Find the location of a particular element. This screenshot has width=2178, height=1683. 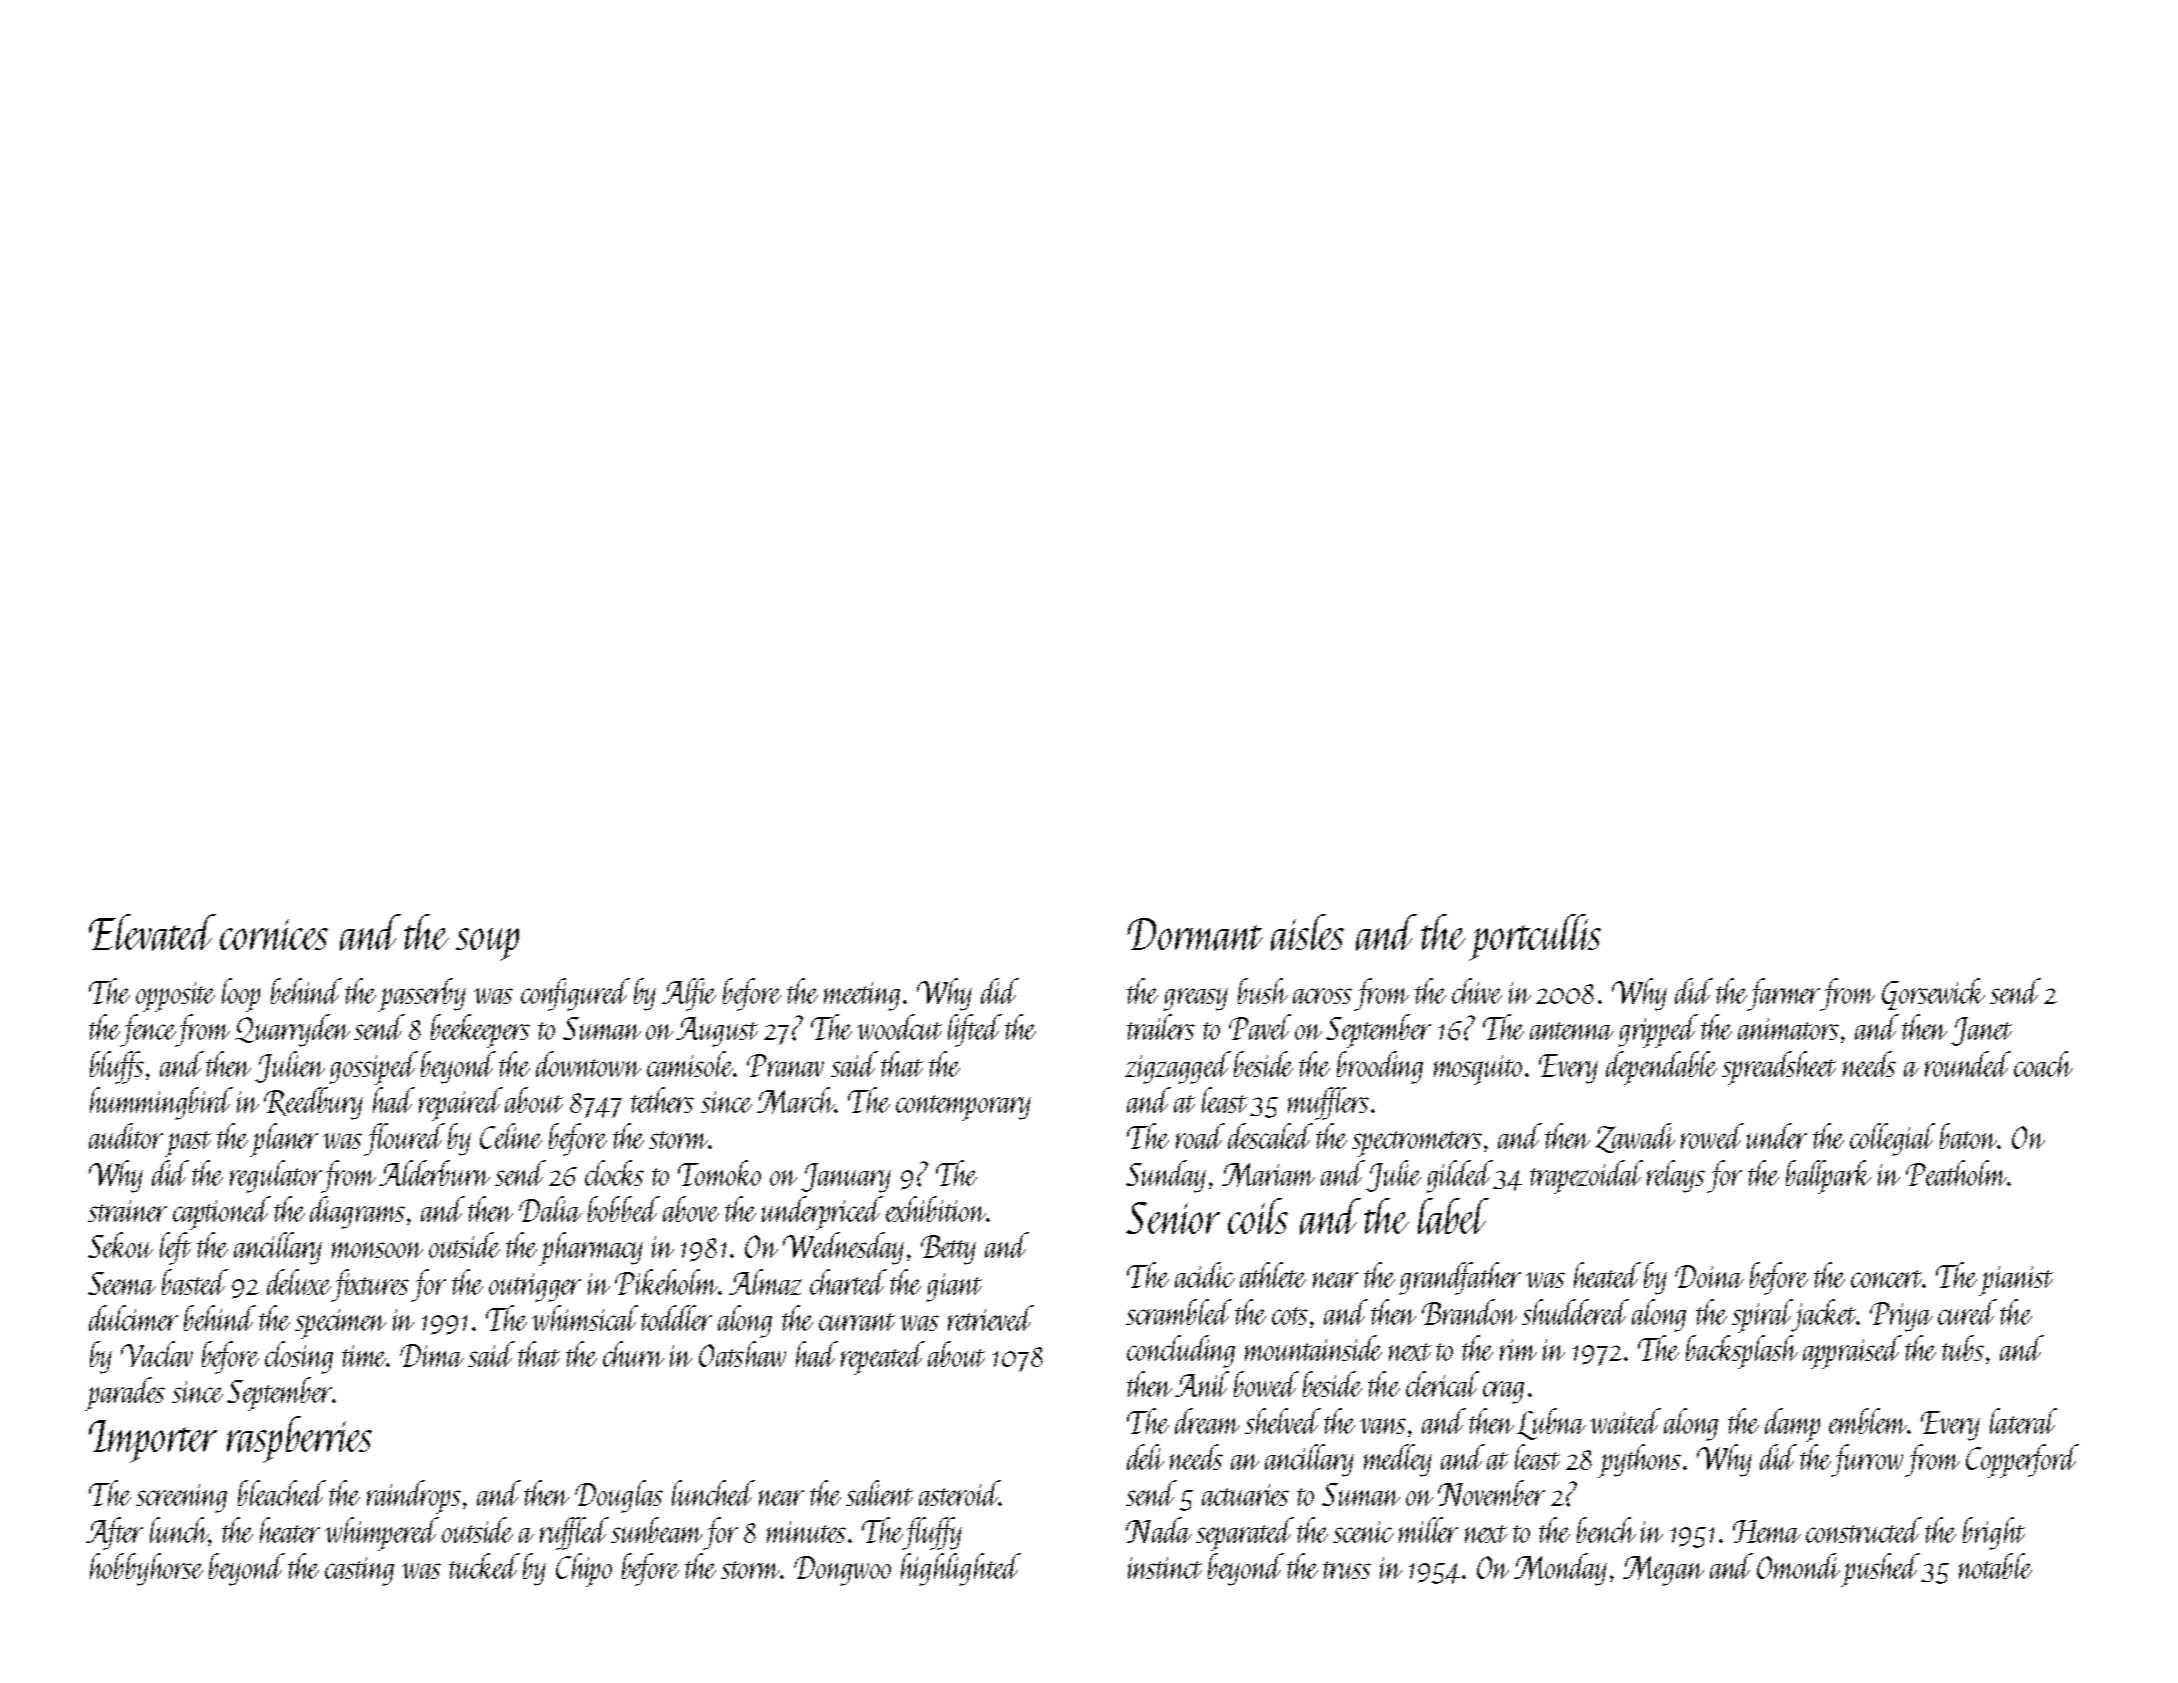

portcullis is located at coordinates (1535, 937).
